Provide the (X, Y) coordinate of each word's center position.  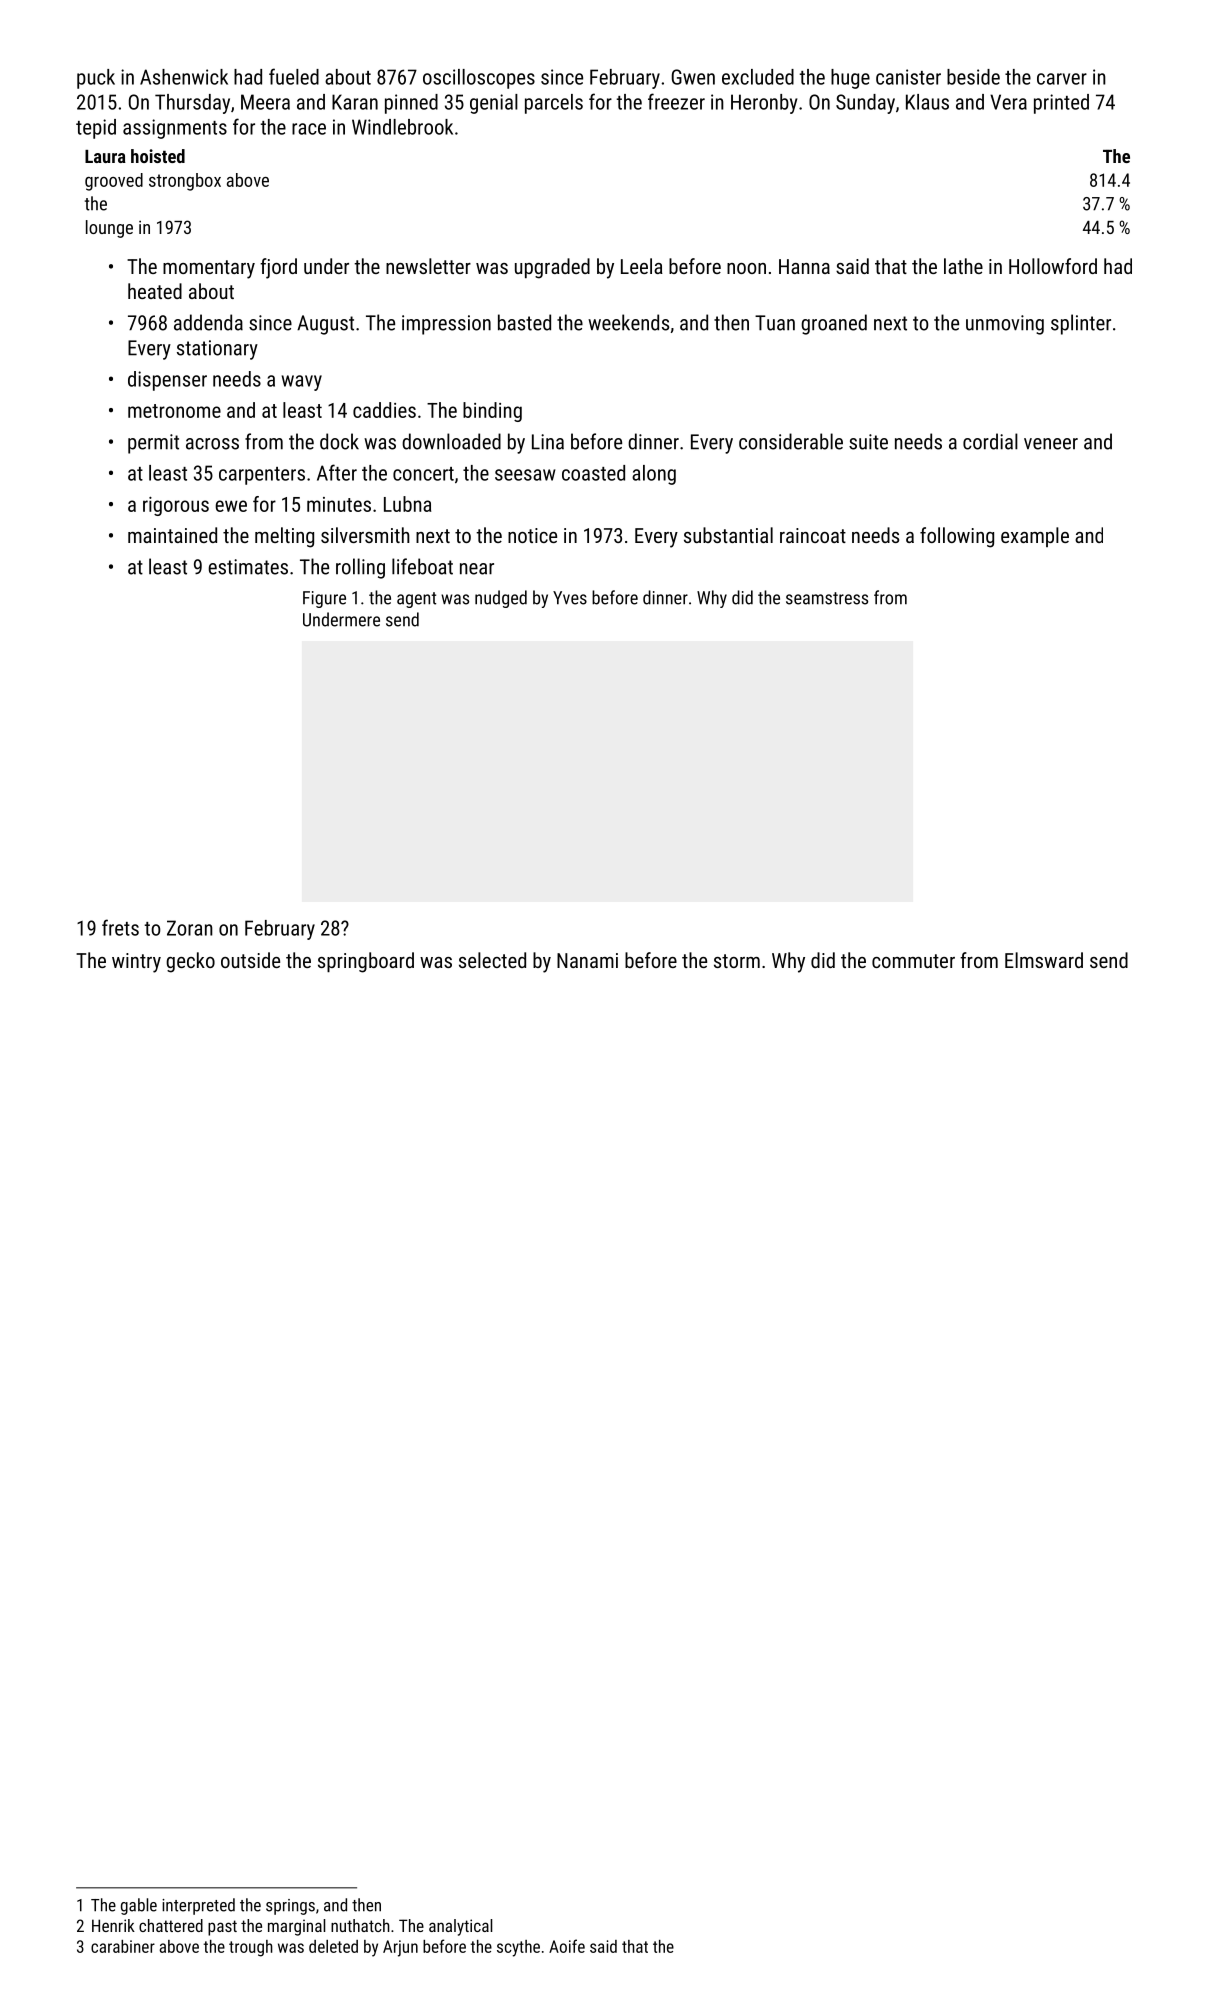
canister (908, 77)
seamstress (827, 598)
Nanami (587, 960)
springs (290, 1907)
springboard (366, 962)
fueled (294, 76)
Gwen (693, 77)
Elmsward (1044, 960)
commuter (913, 961)
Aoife (567, 1946)
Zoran (190, 928)
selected (492, 960)
